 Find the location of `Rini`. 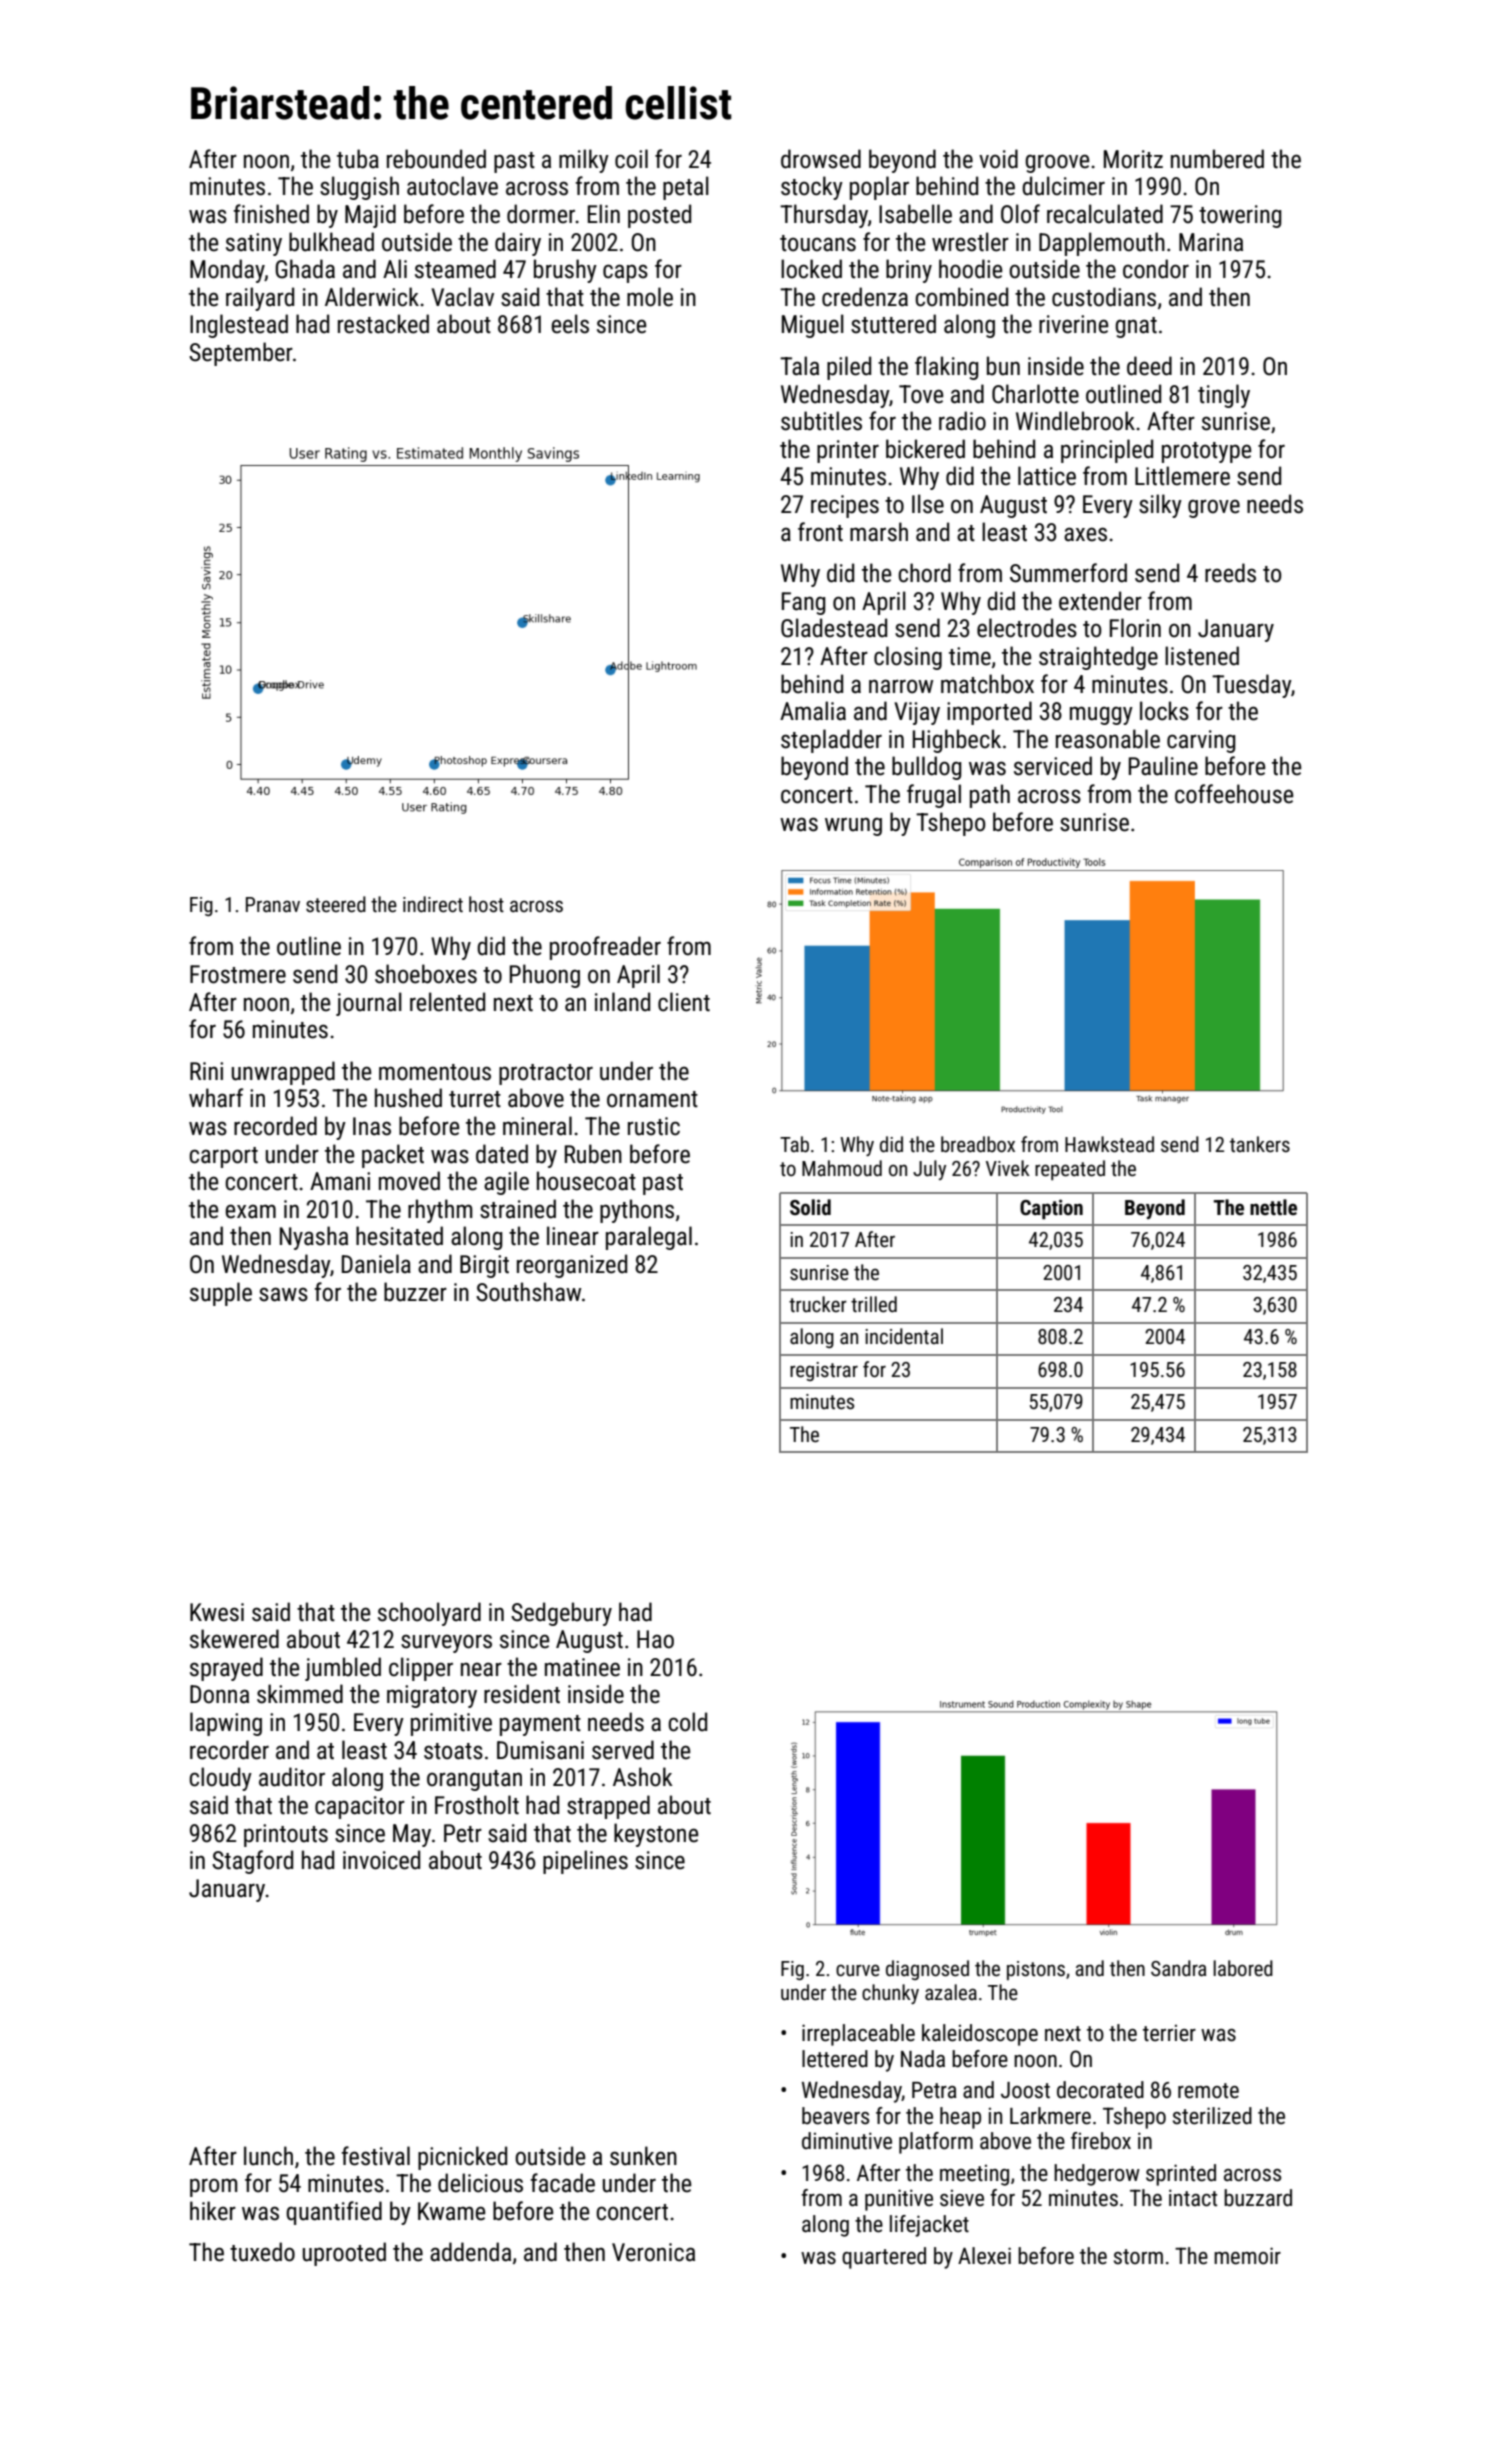

Rini is located at coordinates (206, 1071).
